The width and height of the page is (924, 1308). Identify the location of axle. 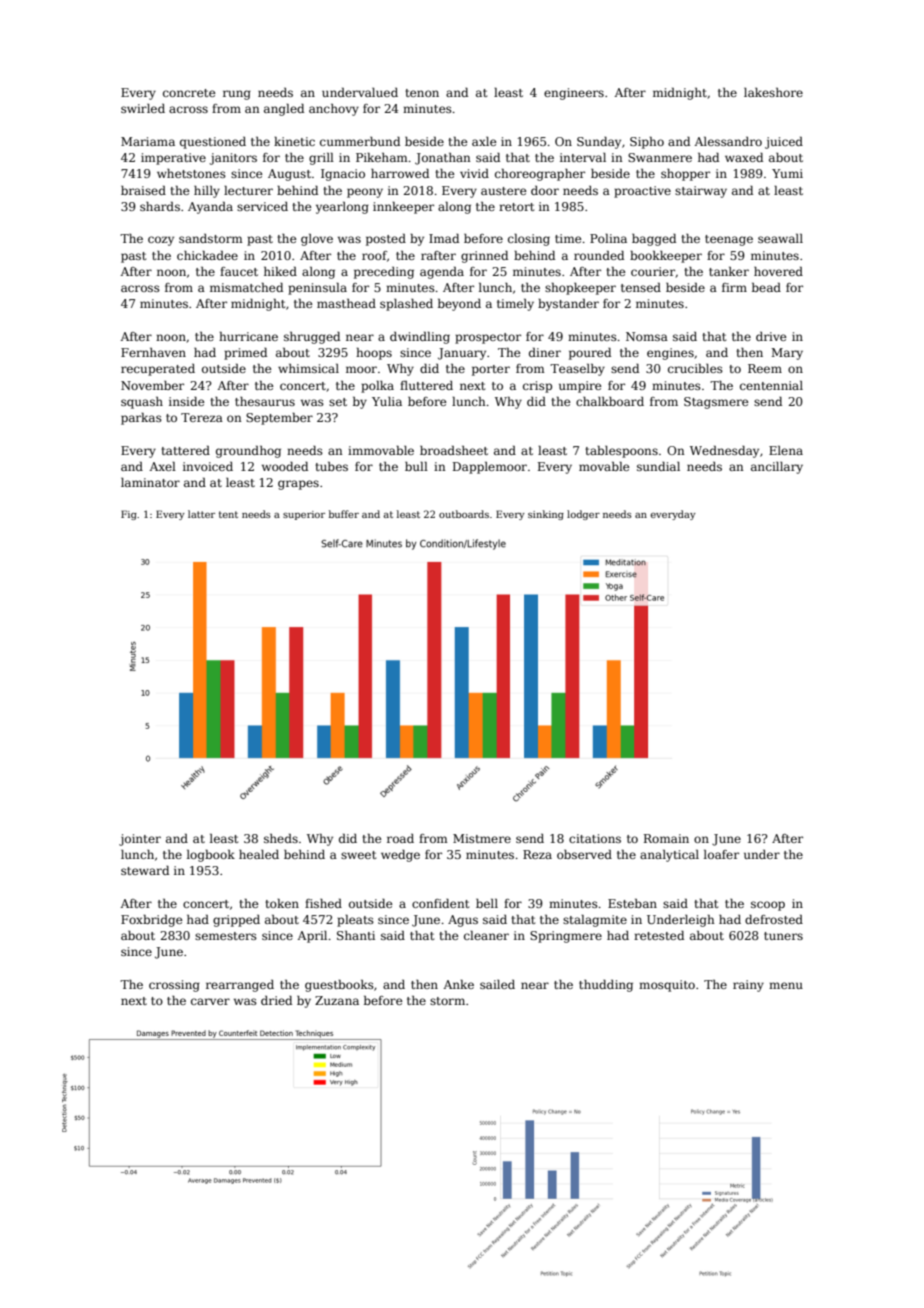
(484, 141).
